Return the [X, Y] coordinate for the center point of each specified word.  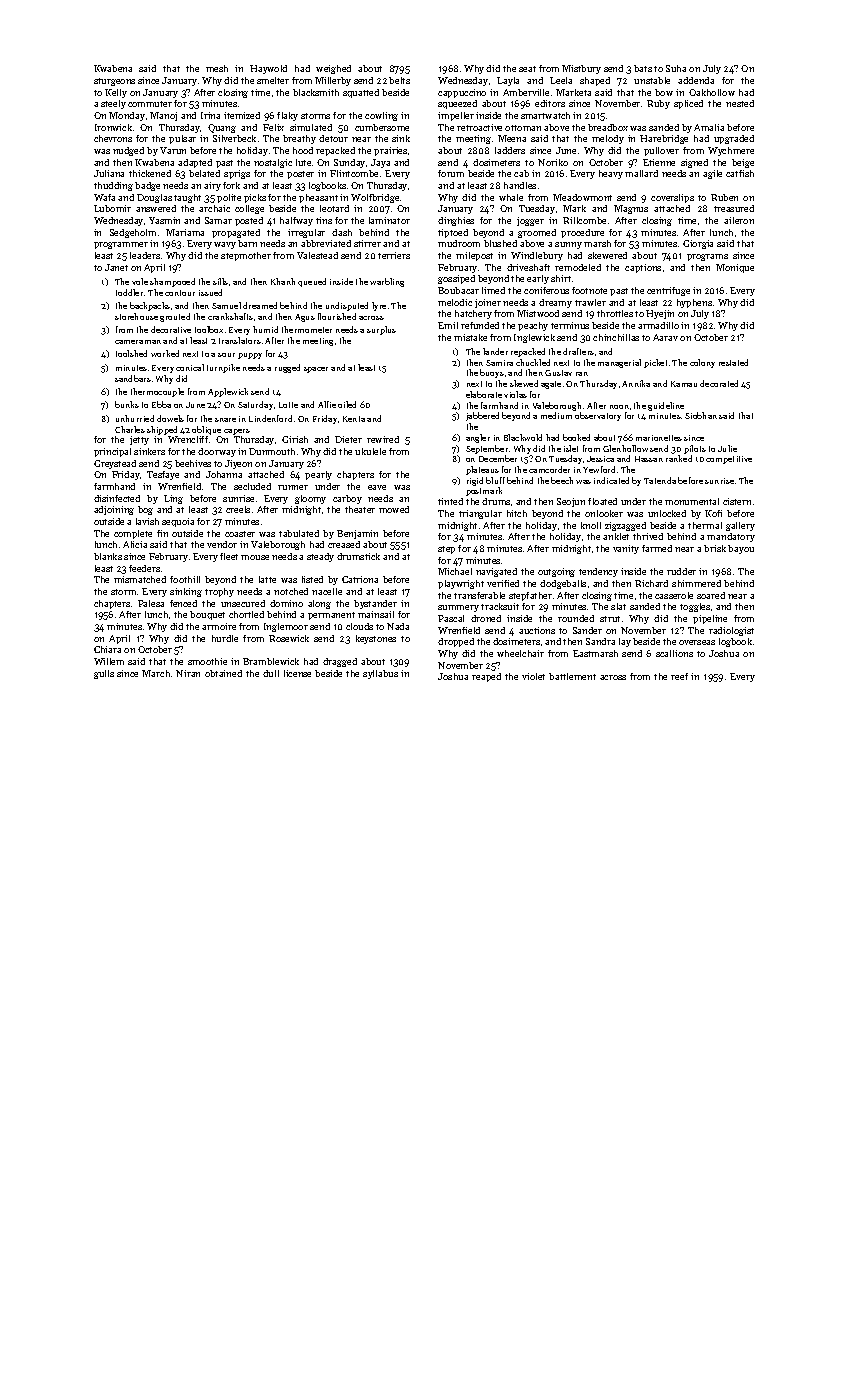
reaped [486, 677]
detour [333, 138]
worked [165, 353]
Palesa [151, 603]
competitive [729, 460]
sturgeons [114, 82]
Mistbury [581, 69]
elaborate [484, 394]
